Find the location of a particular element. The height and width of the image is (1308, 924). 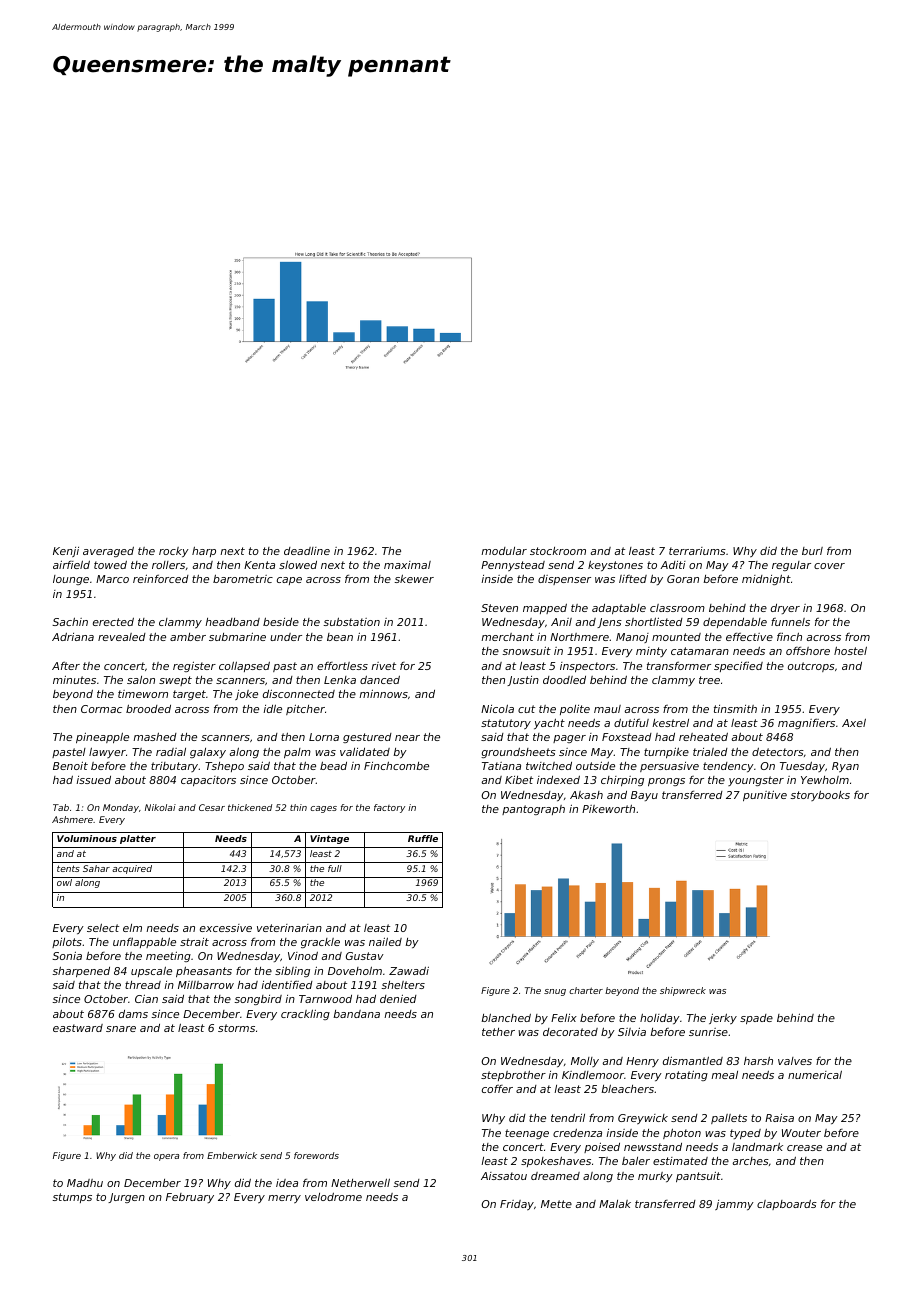

select is located at coordinates (103, 927).
